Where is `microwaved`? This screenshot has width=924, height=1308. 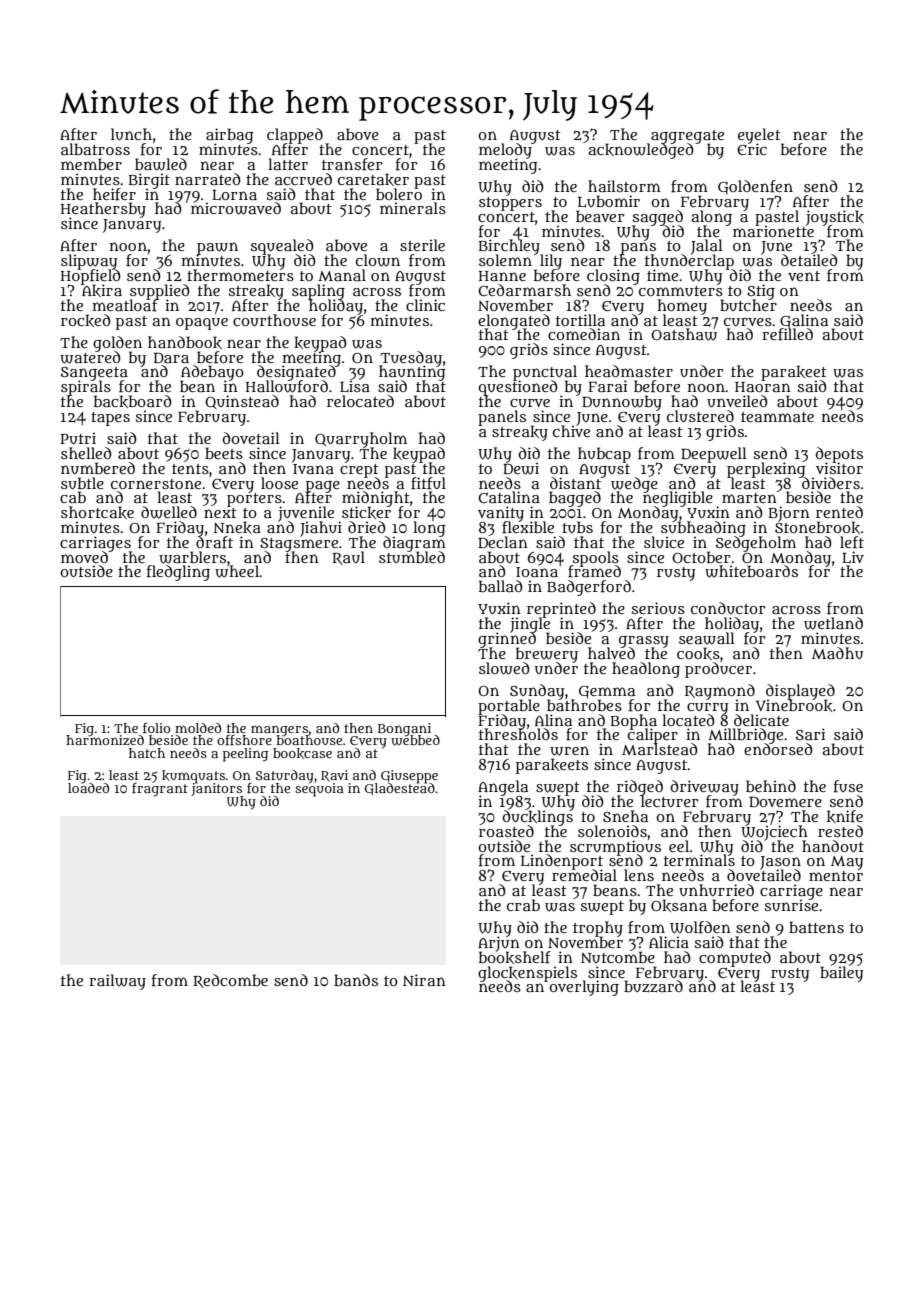 microwaved is located at coordinates (236, 209).
